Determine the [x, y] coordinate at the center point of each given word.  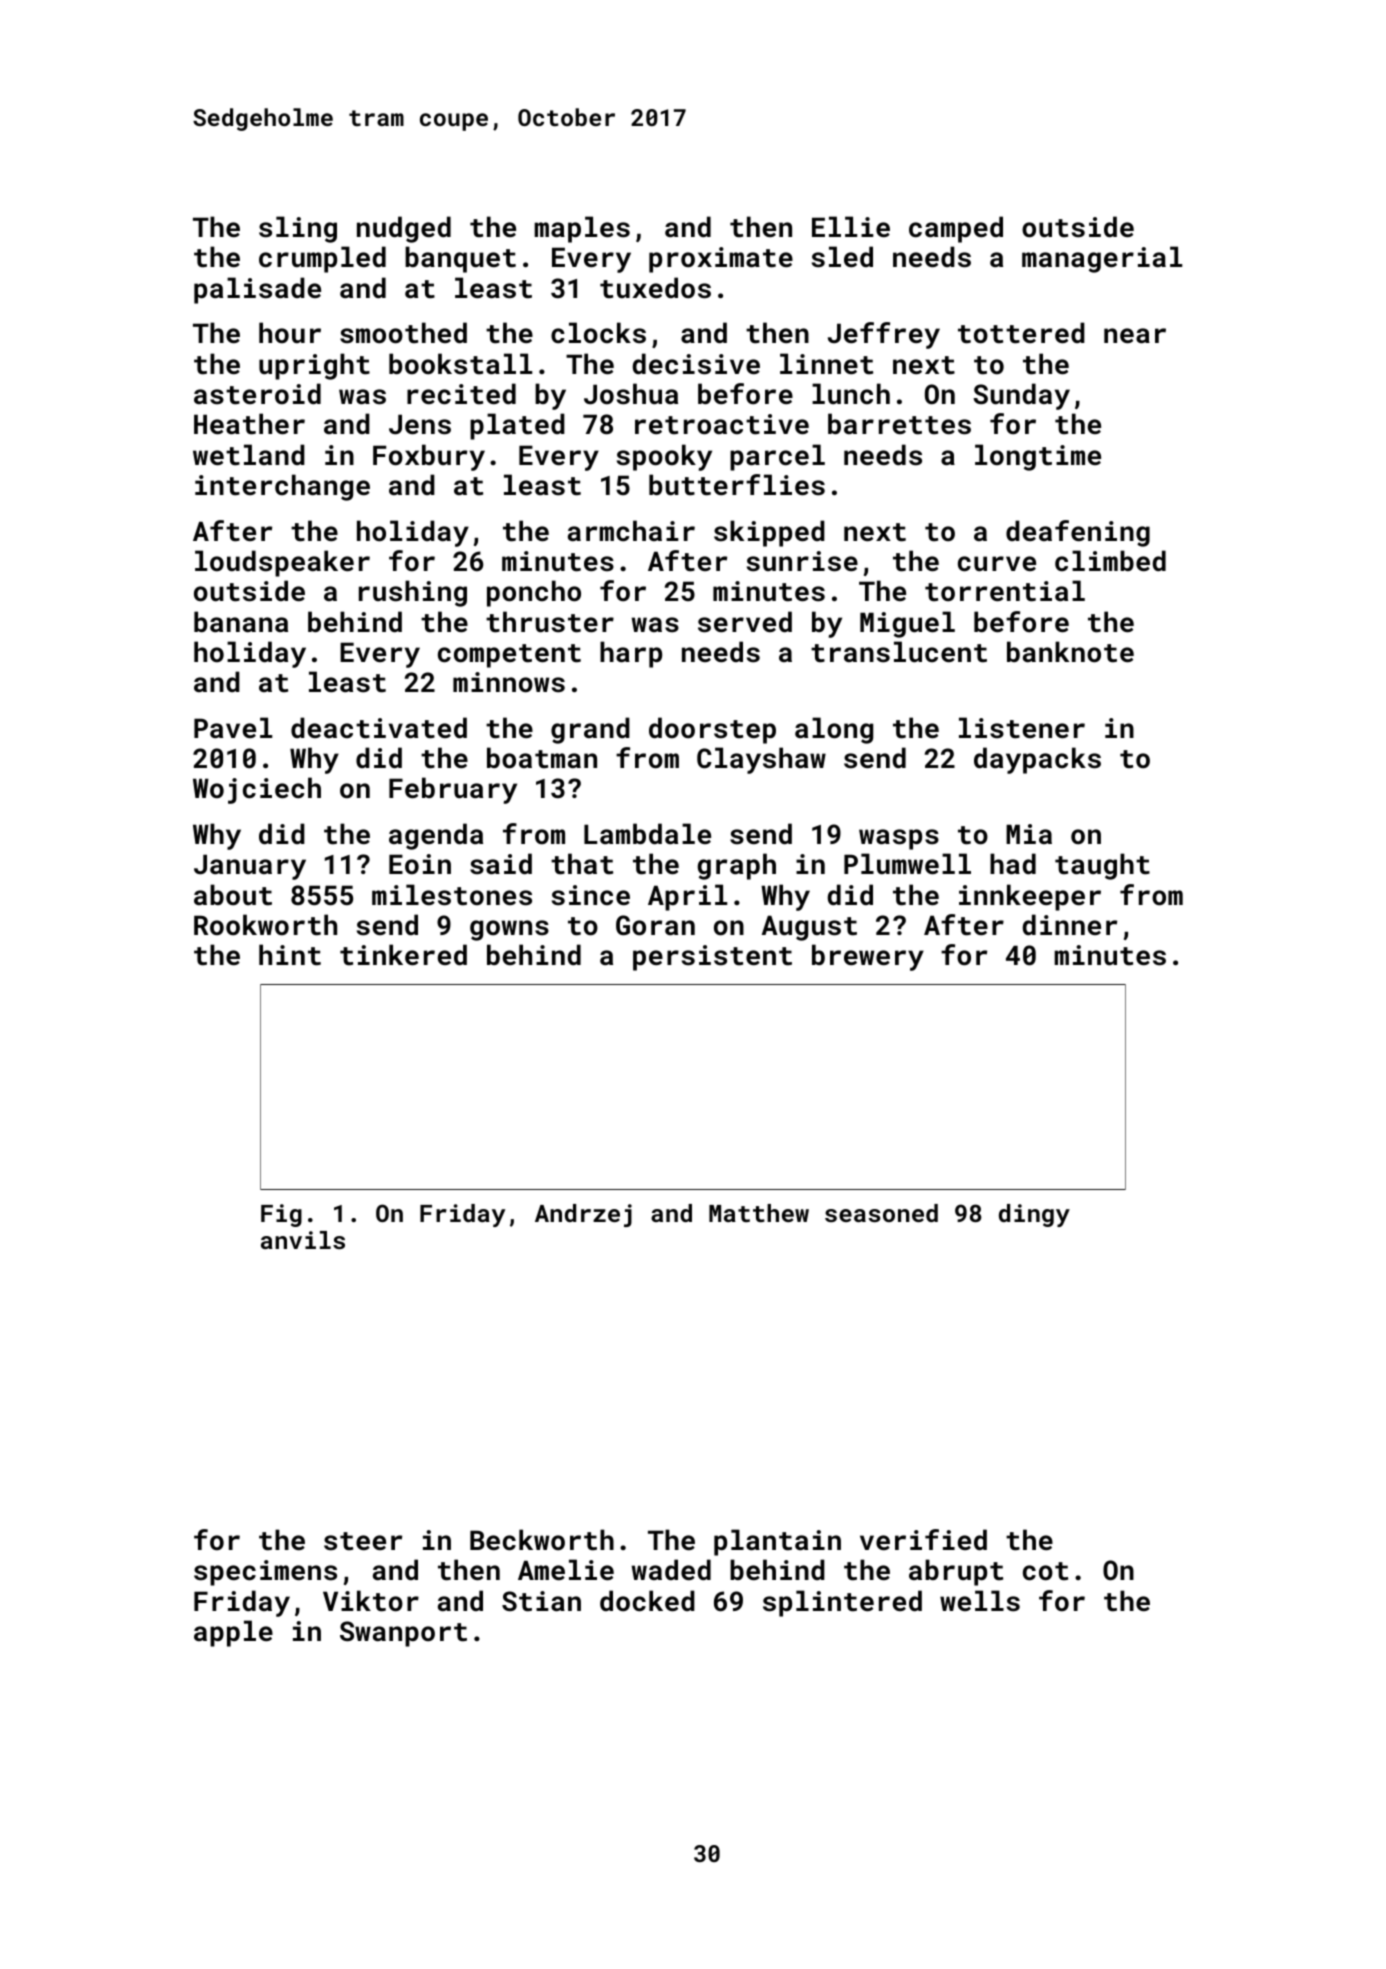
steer [363, 1541]
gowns [509, 930]
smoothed [403, 333]
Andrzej [583, 1215]
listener [1022, 728]
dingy [1034, 1215]
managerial [1102, 259]
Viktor [371, 1601]
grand [590, 730]
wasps [899, 839]
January [250, 867]
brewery [868, 957]
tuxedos [655, 288]
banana [241, 621]
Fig [281, 1215]
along [834, 730]
